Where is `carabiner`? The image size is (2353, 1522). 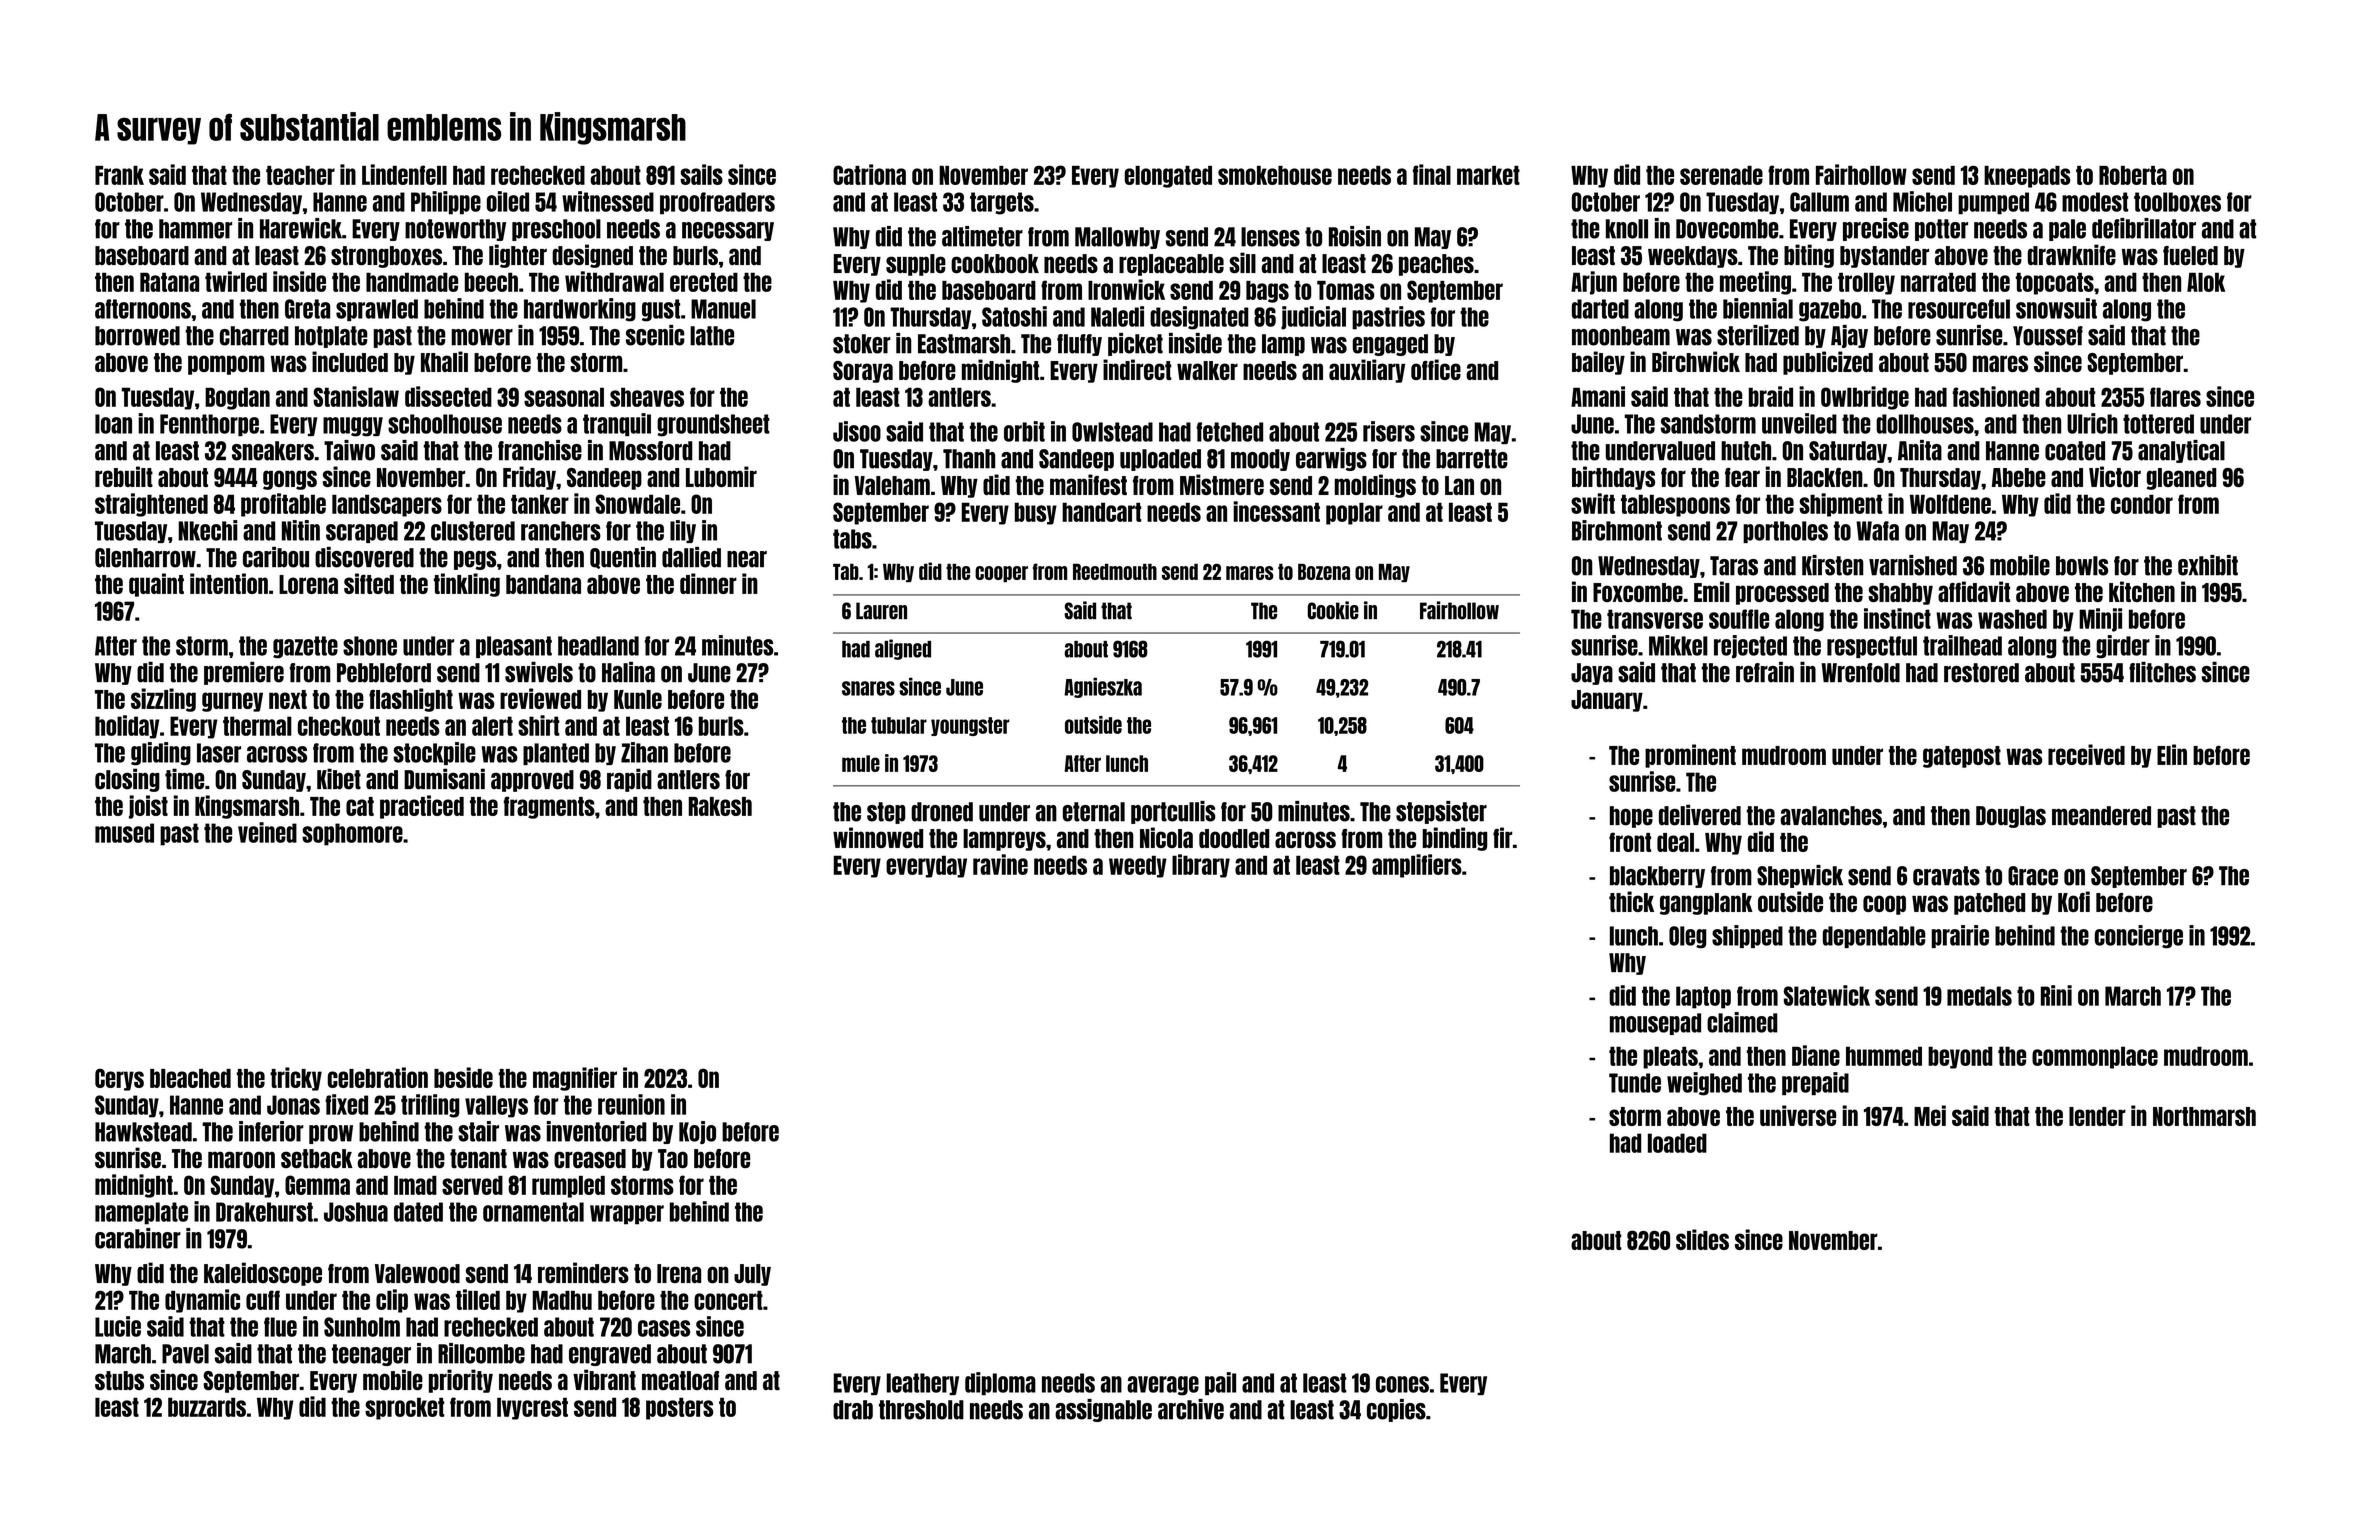
carabiner is located at coordinates (138, 1238).
